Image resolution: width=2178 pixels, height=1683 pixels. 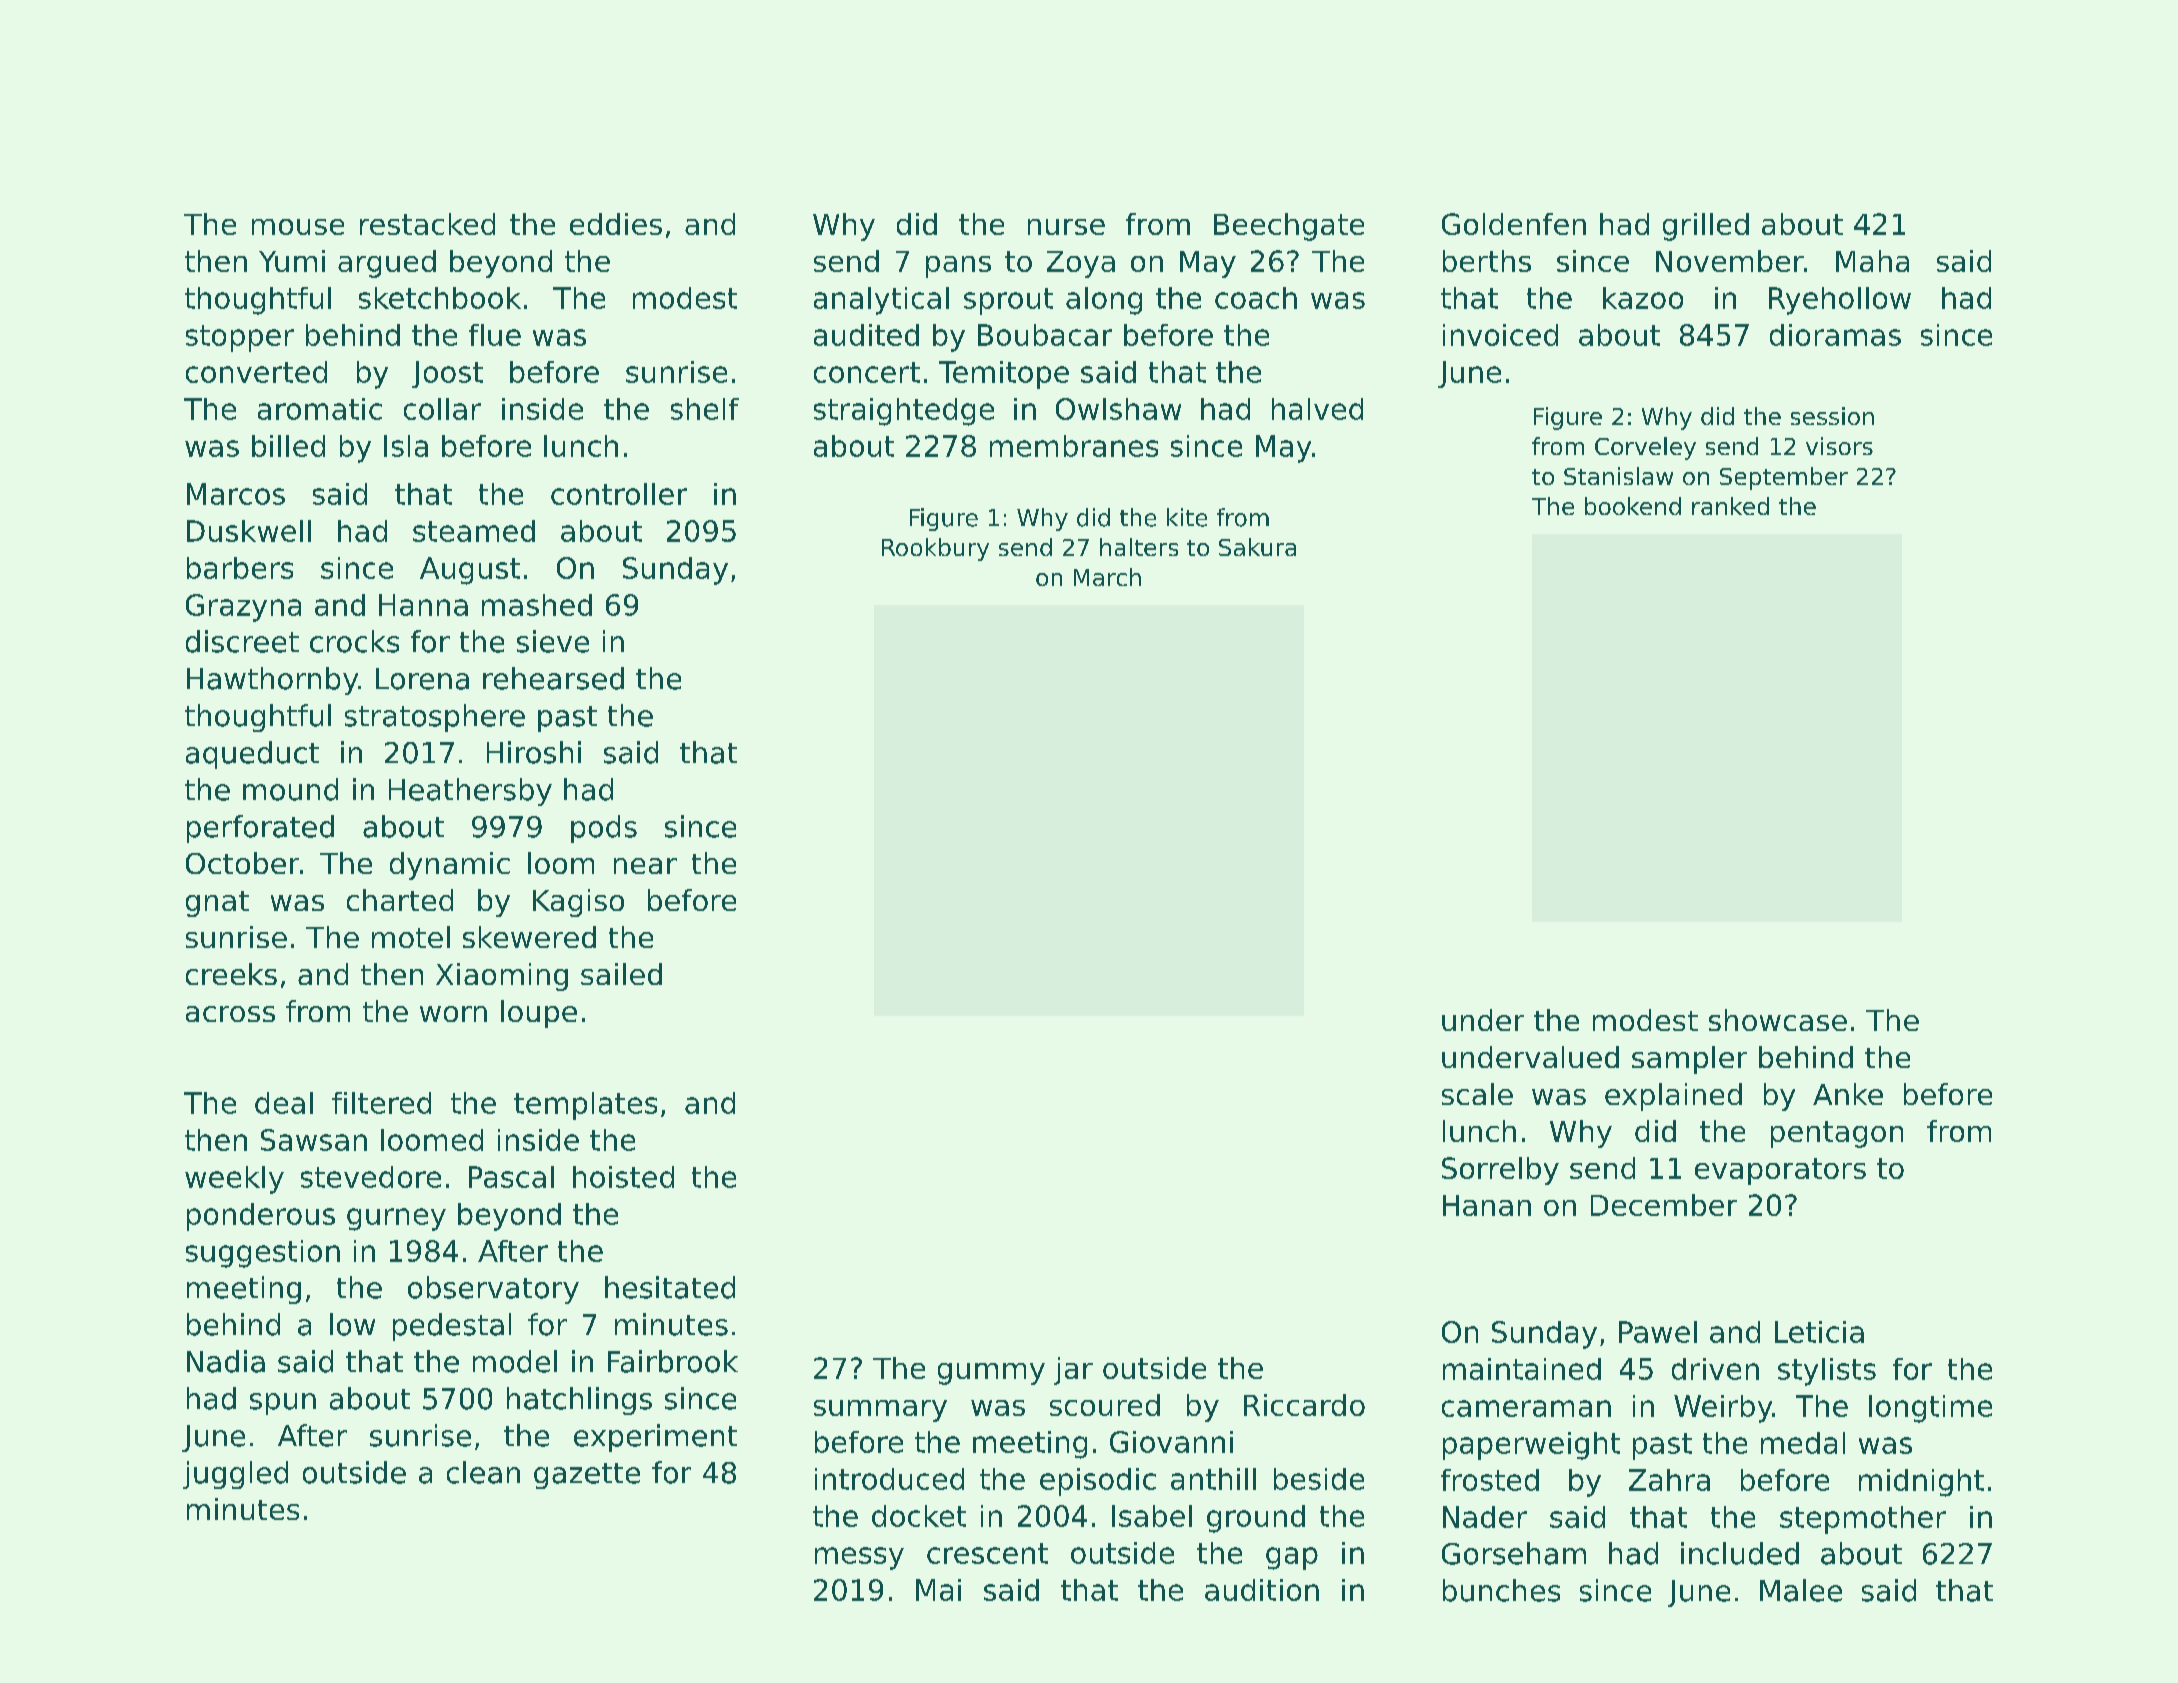 I want to click on Leticia, so click(x=1819, y=1332).
